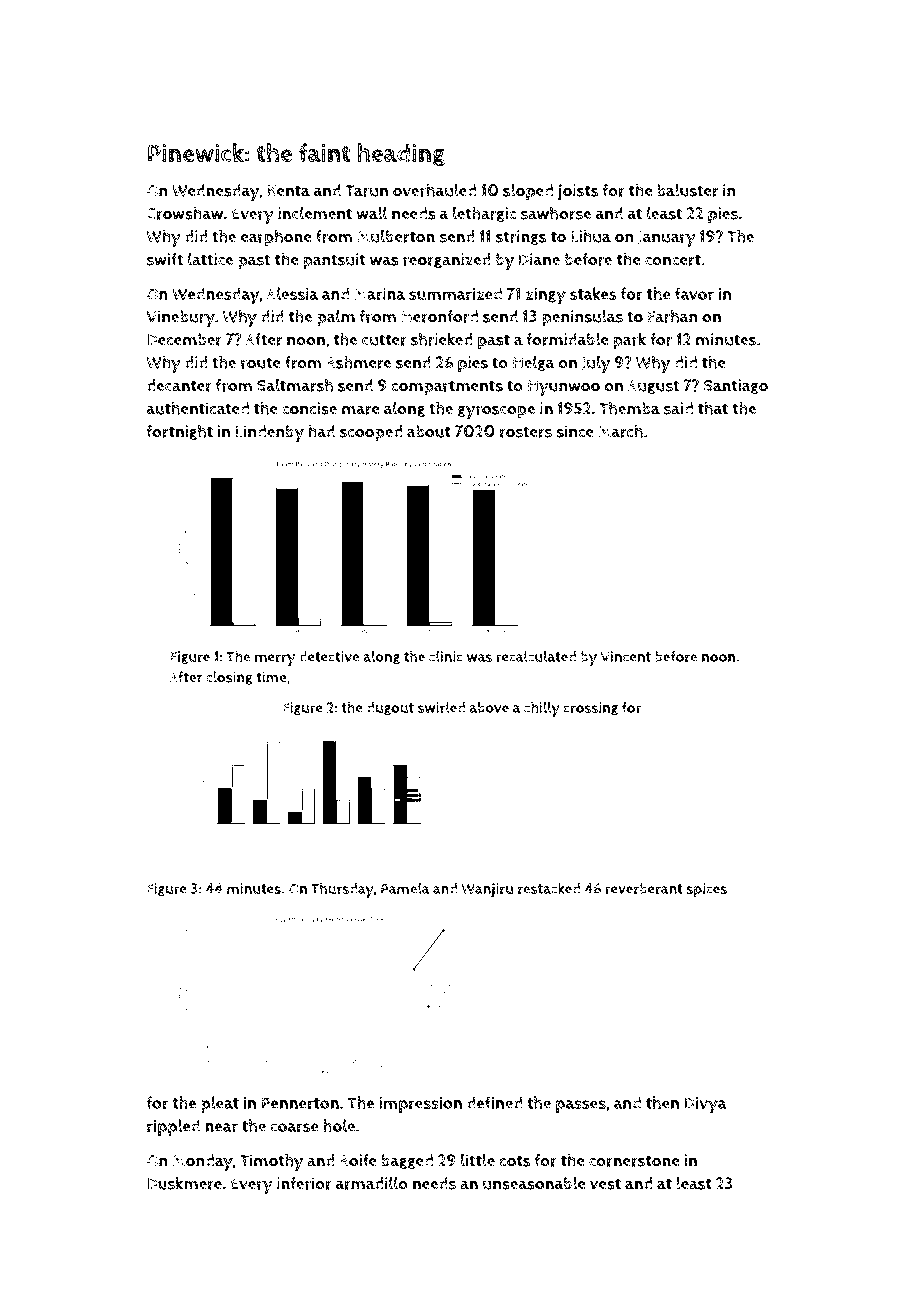  Describe the element at coordinates (229, 678) in the screenshot. I see `closing` at that location.
